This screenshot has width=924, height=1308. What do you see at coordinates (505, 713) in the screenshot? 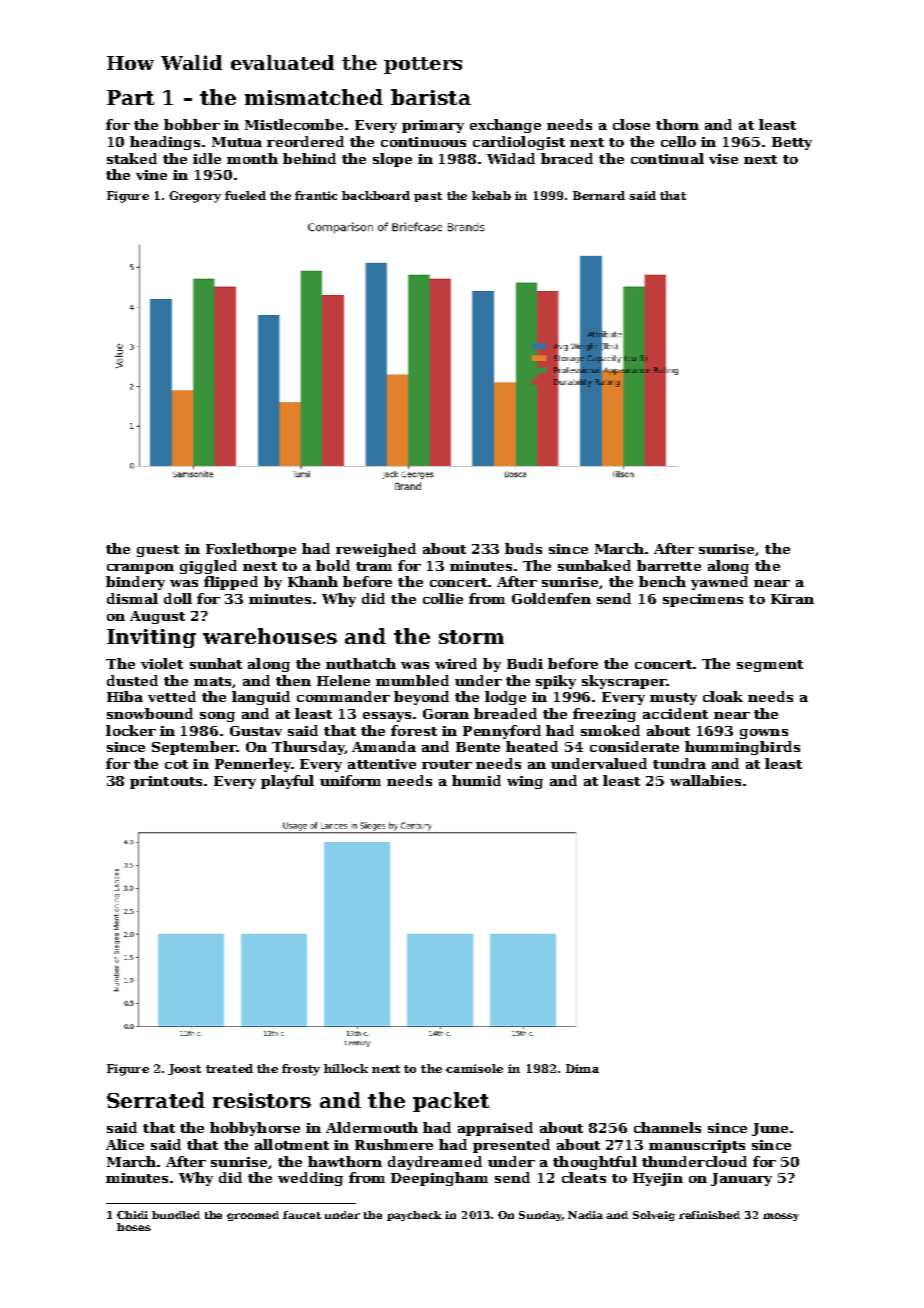
I see `breaded` at bounding box center [505, 713].
